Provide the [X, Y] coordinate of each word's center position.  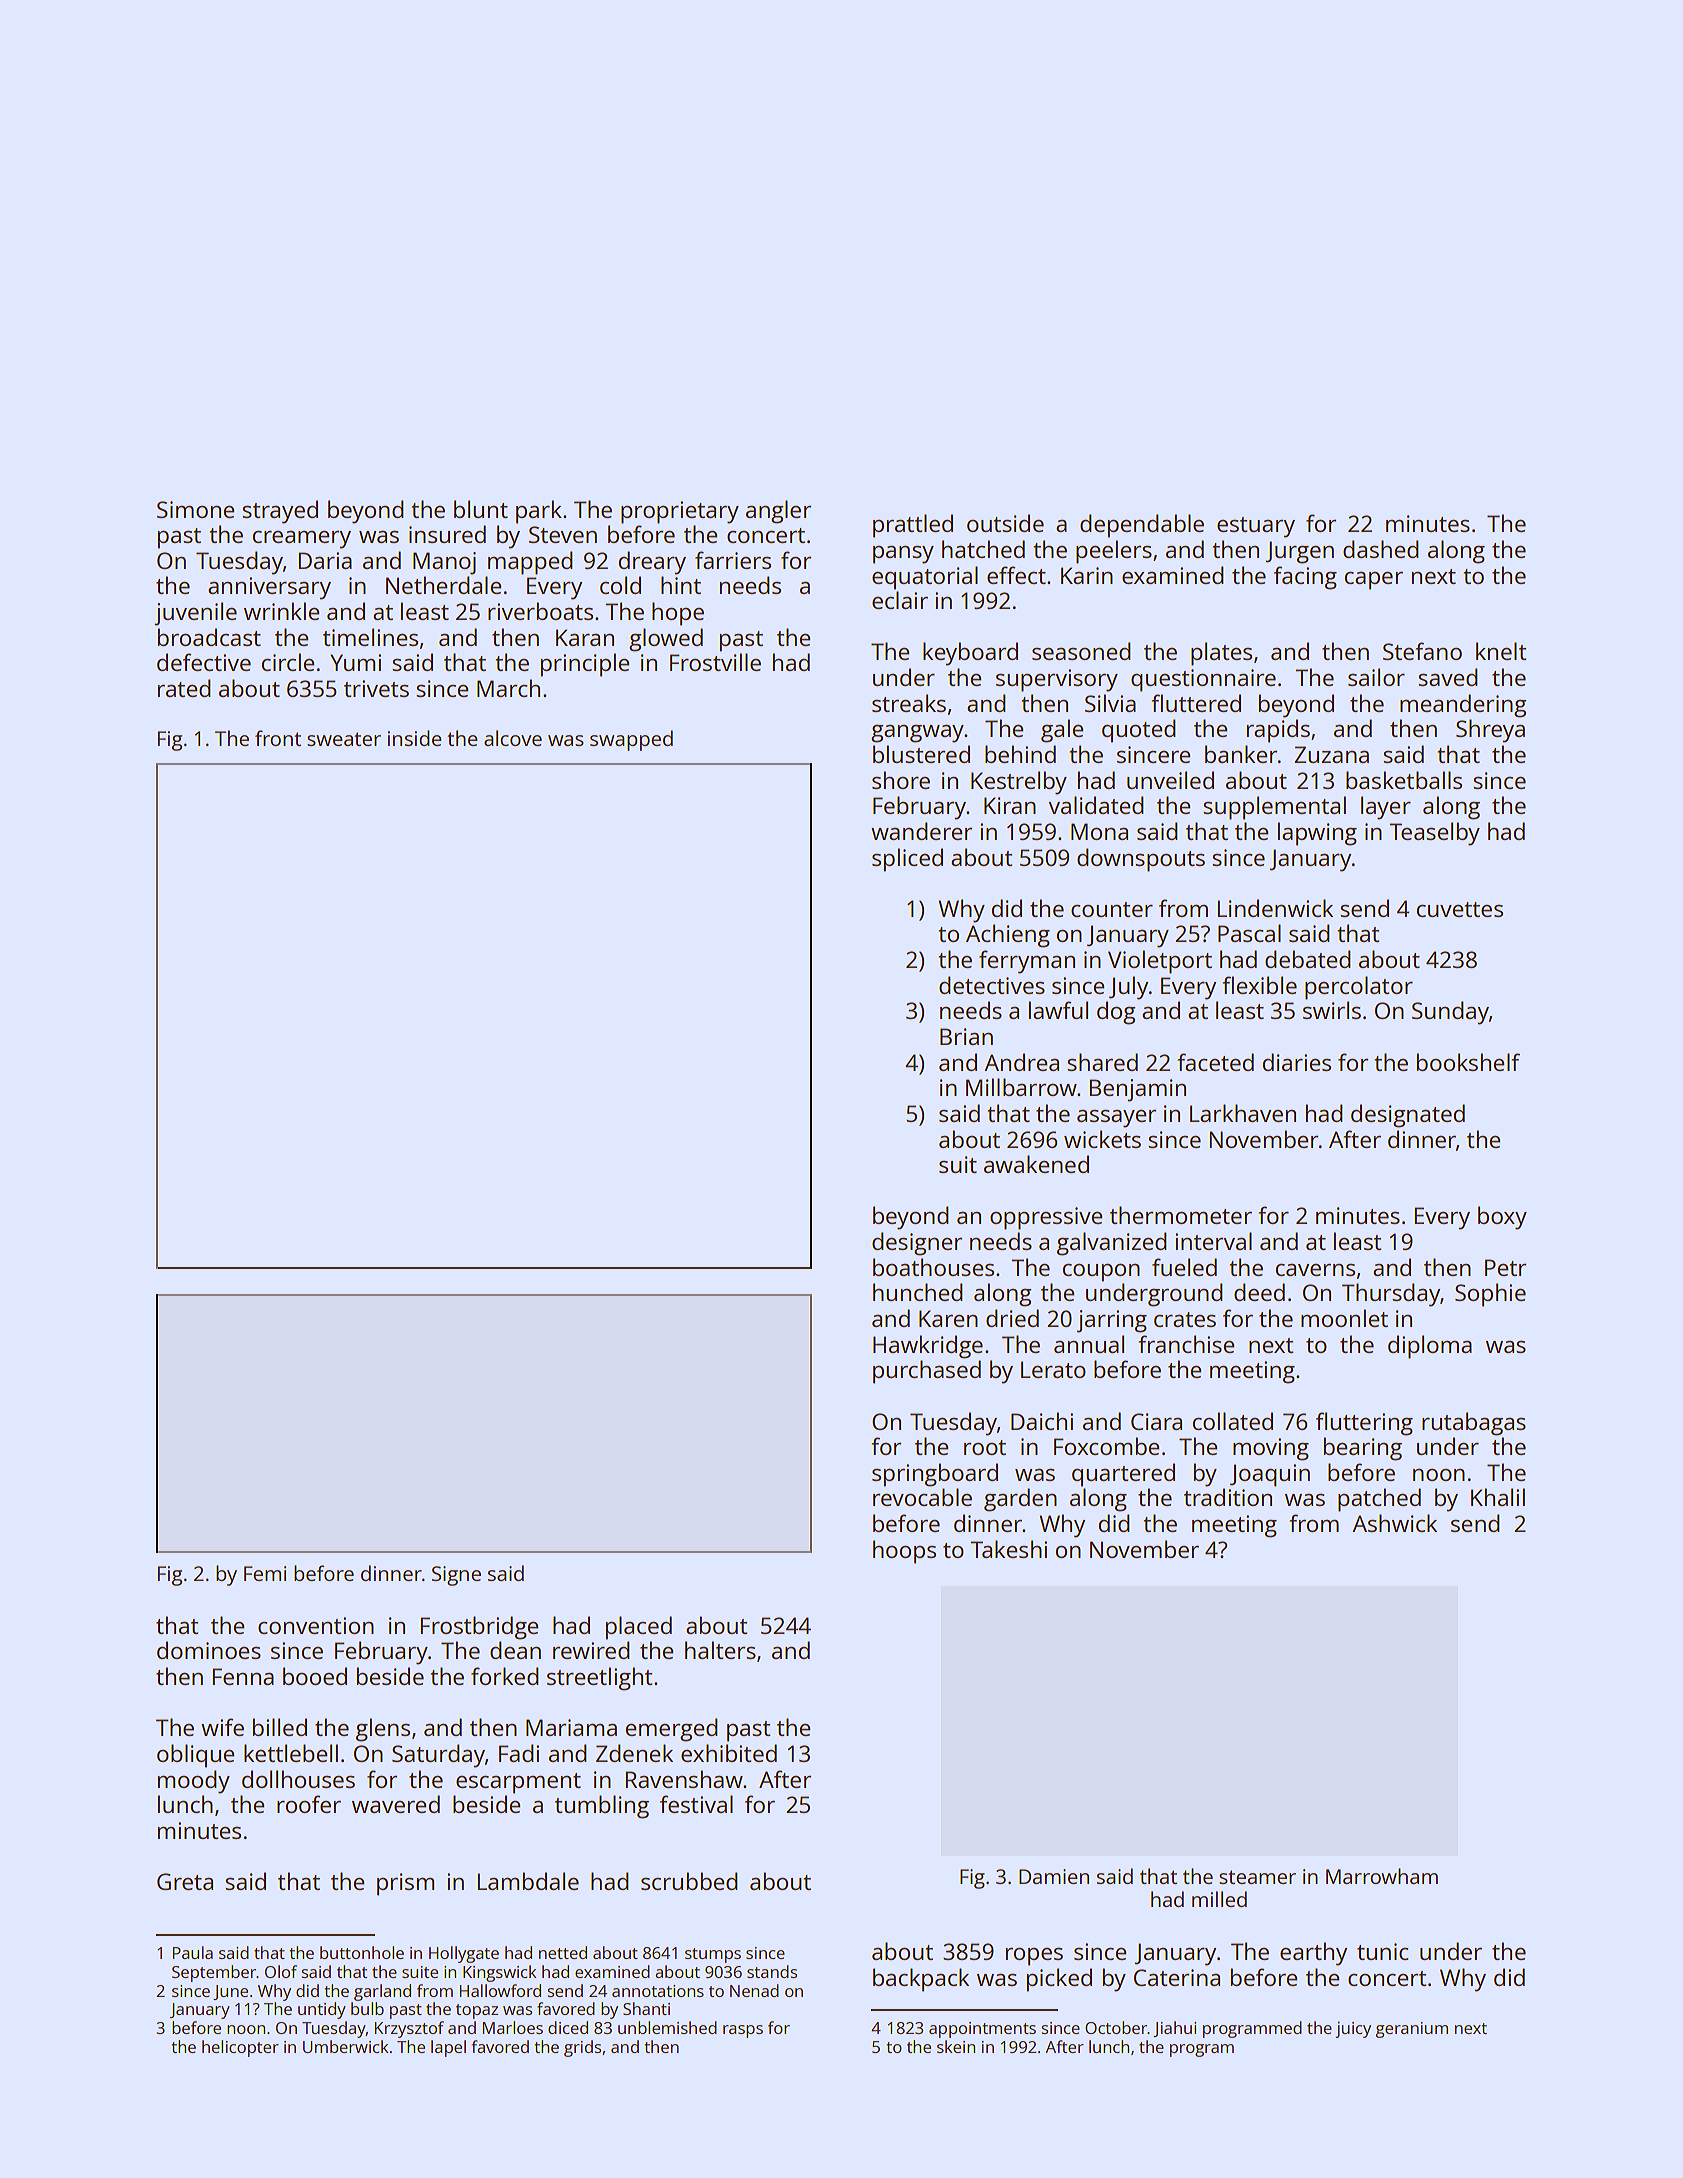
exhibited [729, 1753]
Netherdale [443, 585]
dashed [1380, 549]
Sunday [1450, 1013]
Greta [185, 1881]
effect [1016, 575]
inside [414, 738]
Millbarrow [1021, 1087]
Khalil [1498, 1497]
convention [316, 1625]
